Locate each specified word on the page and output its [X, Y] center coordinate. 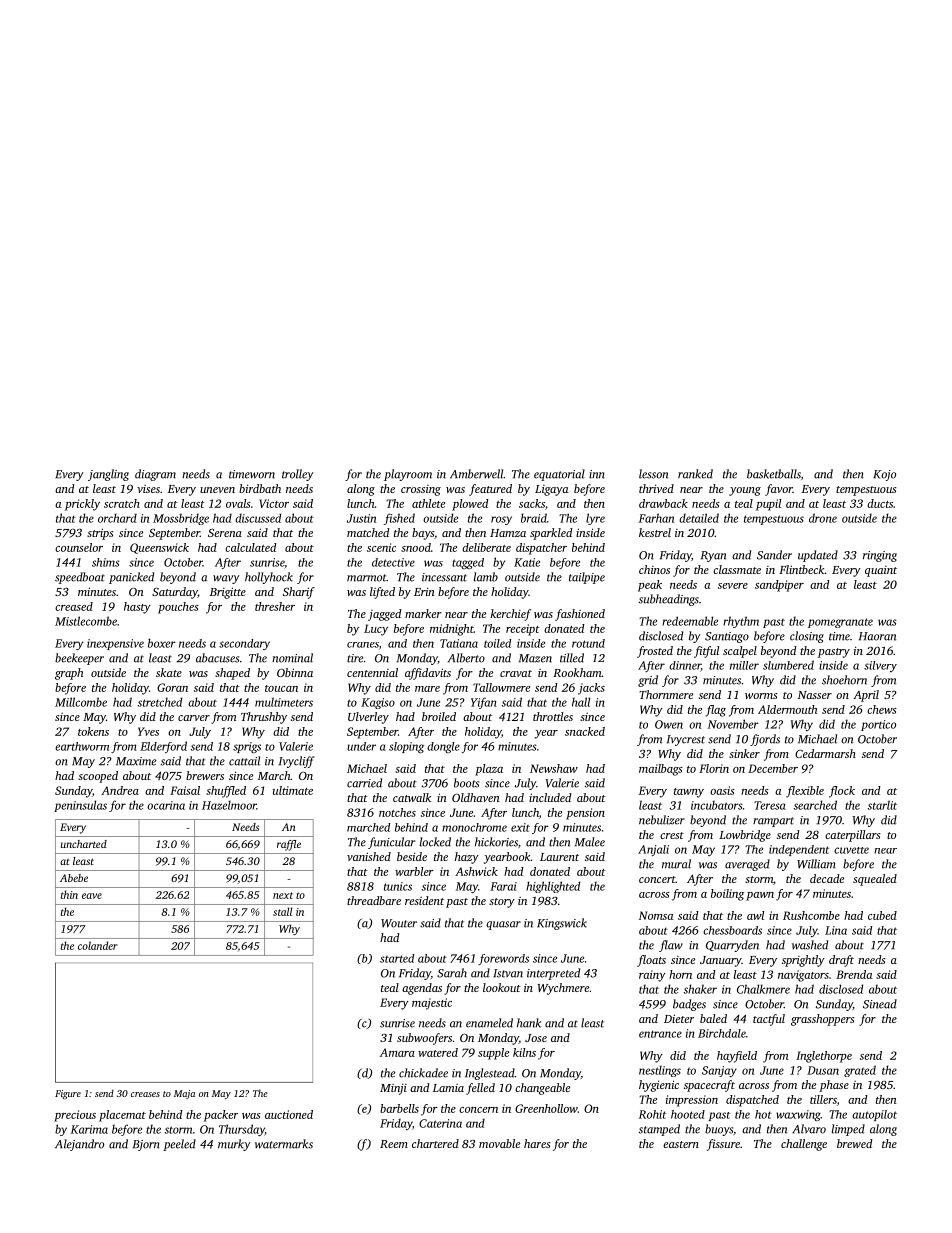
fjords [765, 740]
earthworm [82, 746]
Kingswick [562, 924]
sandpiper [779, 586]
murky [234, 1145]
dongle [443, 747]
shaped [232, 674]
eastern [681, 1144]
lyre [595, 519]
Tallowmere [501, 687]
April [866, 696]
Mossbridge [181, 519]
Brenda [854, 974]
